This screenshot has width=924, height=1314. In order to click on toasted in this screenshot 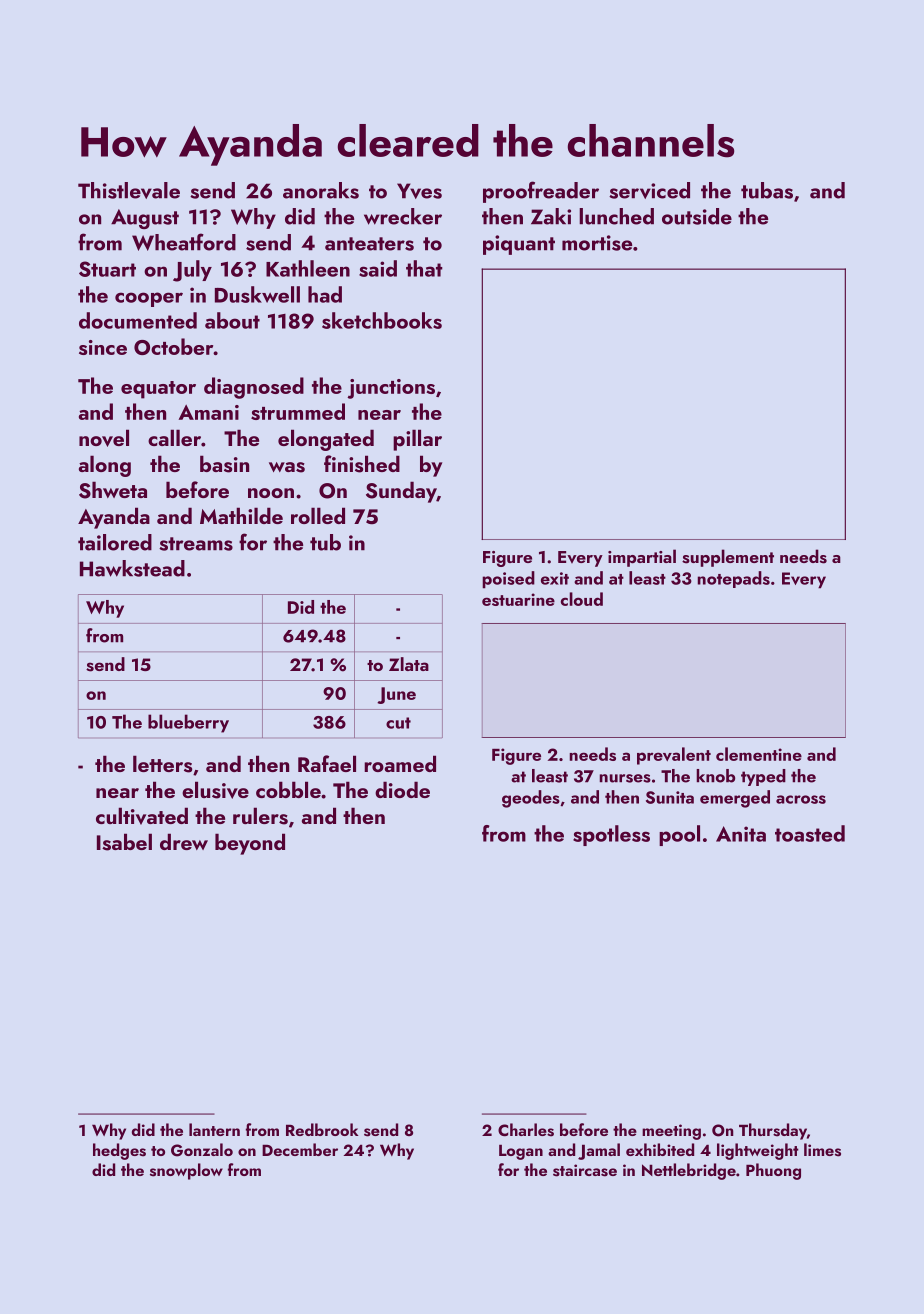, I will do `click(810, 833)`.
